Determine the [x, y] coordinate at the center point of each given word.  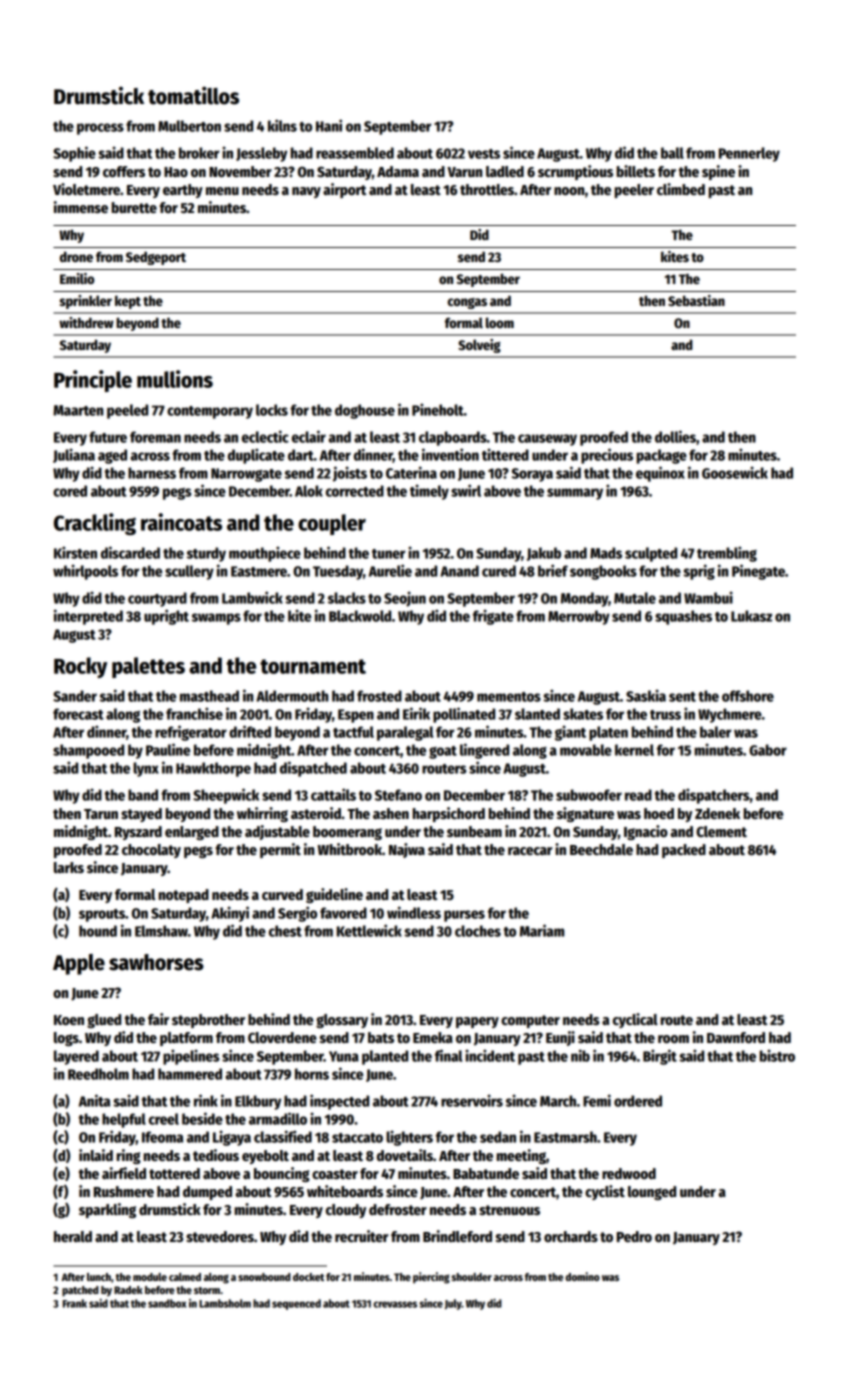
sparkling [107, 1210]
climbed [681, 189]
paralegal [405, 733]
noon [569, 191]
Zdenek [717, 813]
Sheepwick [226, 796]
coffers [124, 171]
